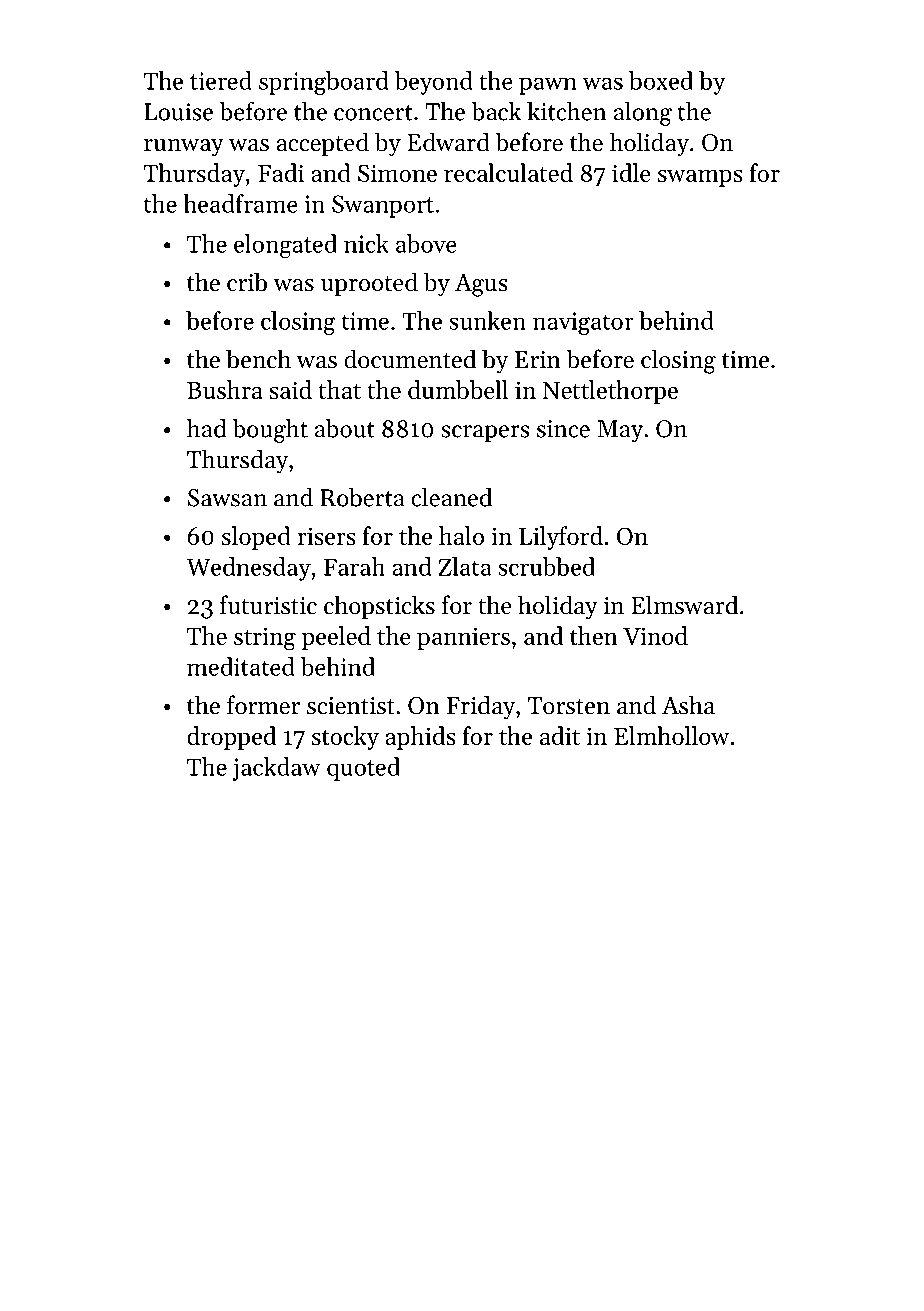 The width and height of the image is (924, 1311). I want to click on Sawsan, so click(227, 498).
